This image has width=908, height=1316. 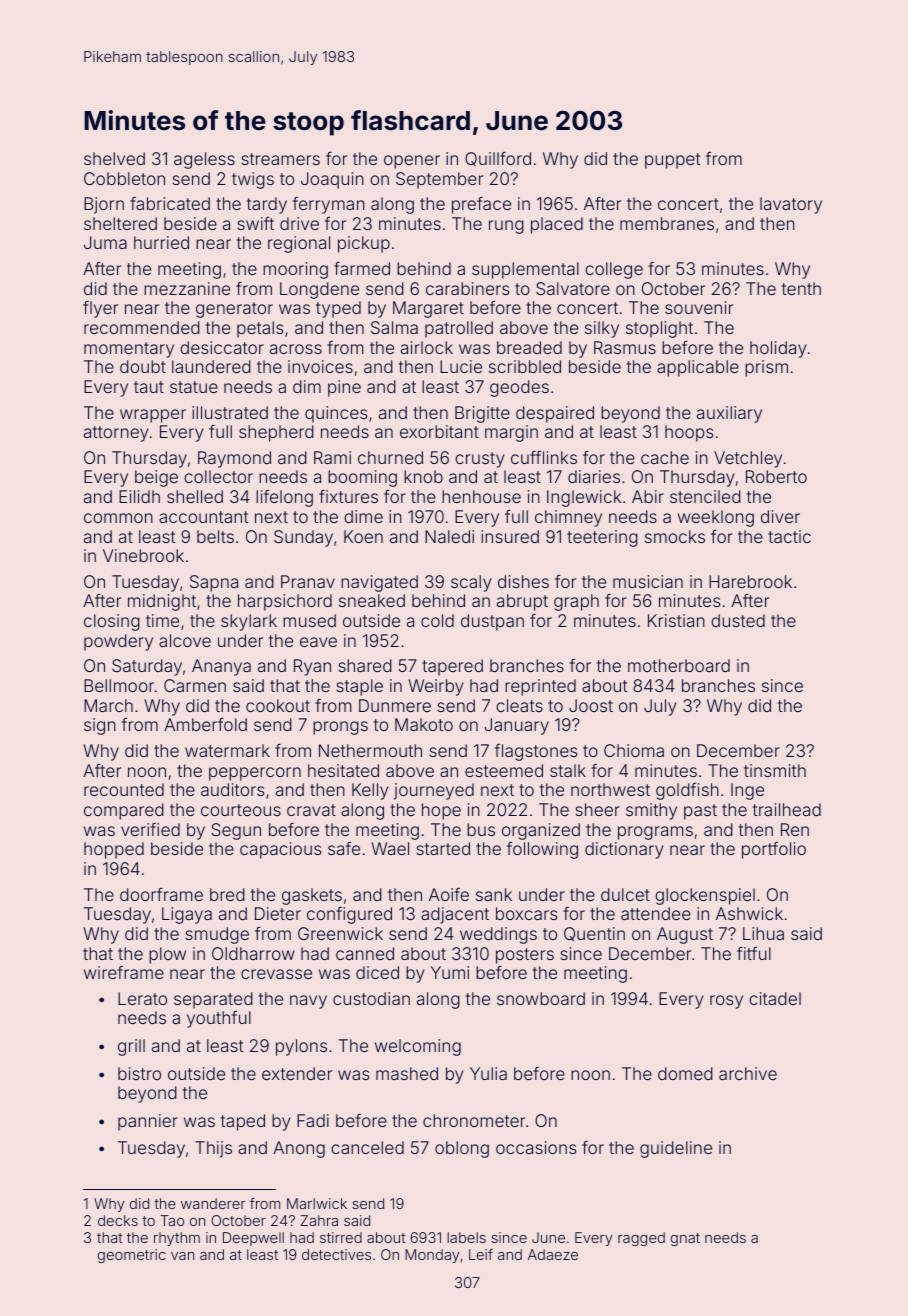 What do you see at coordinates (791, 205) in the image?
I see `lavatory` at bounding box center [791, 205].
